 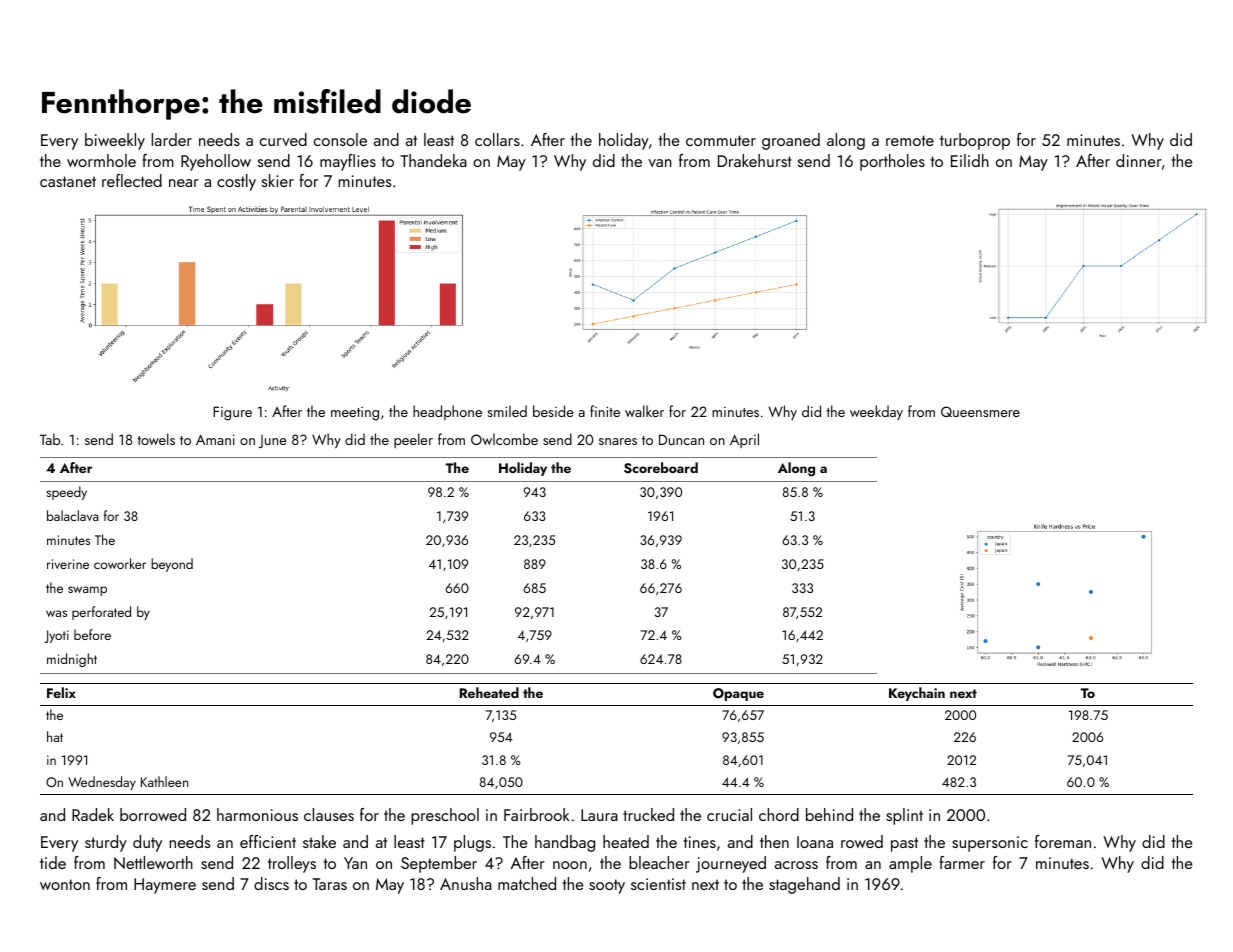 I want to click on farmer, so click(x=962, y=862).
